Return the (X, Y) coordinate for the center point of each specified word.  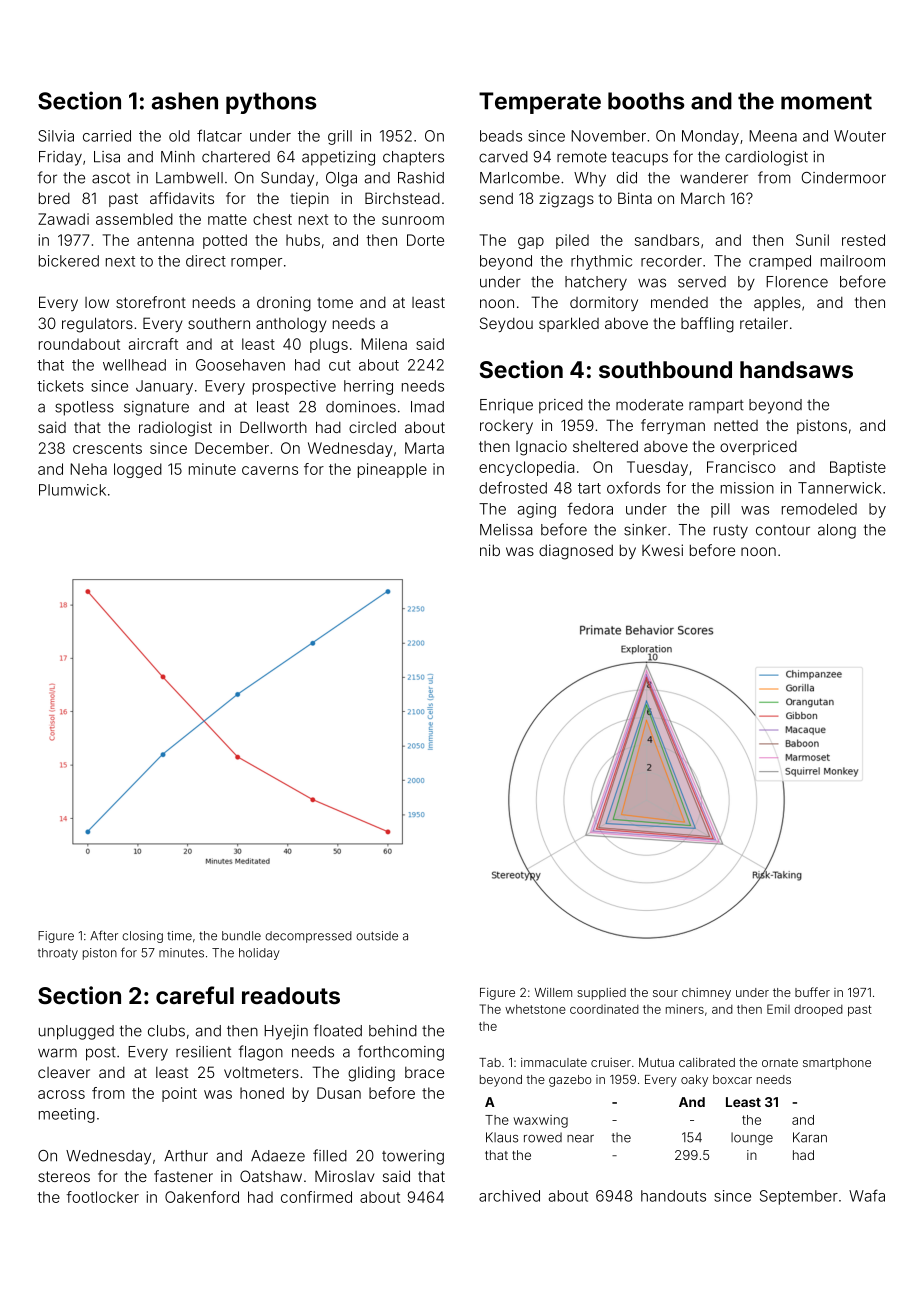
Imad (427, 407)
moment (826, 101)
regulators (97, 325)
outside (377, 936)
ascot (111, 178)
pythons (271, 103)
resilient (203, 1052)
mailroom (853, 261)
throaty (58, 954)
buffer (812, 992)
